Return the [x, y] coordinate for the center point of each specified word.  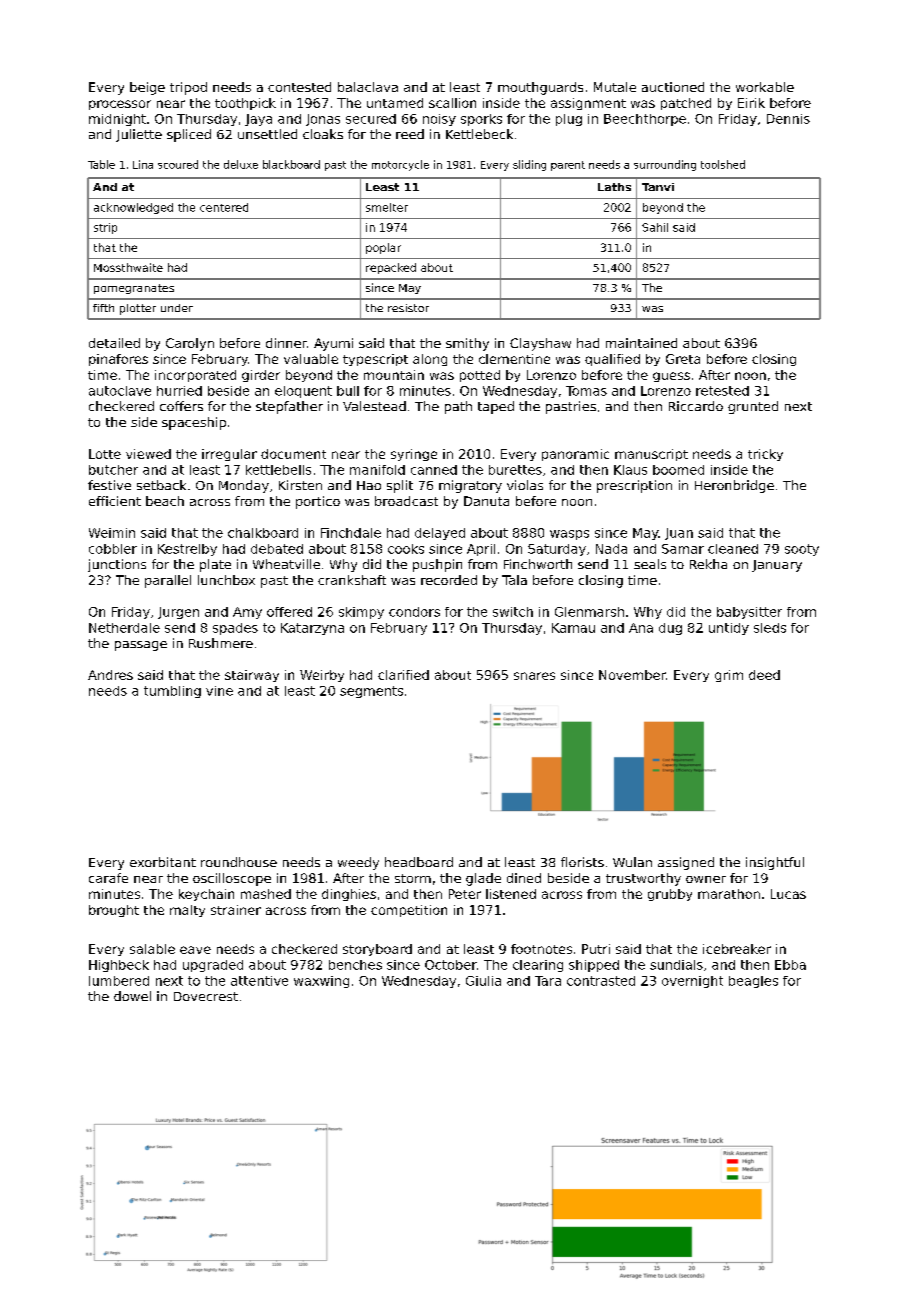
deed [764, 675]
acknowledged [133, 208]
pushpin [437, 565]
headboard [419, 862]
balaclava [368, 87]
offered [289, 612]
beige [147, 88]
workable [765, 87]
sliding [529, 165]
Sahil [655, 227]
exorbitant [163, 862]
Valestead [374, 406]
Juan [679, 534]
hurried [179, 391]
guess [671, 377]
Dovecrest [206, 996]
